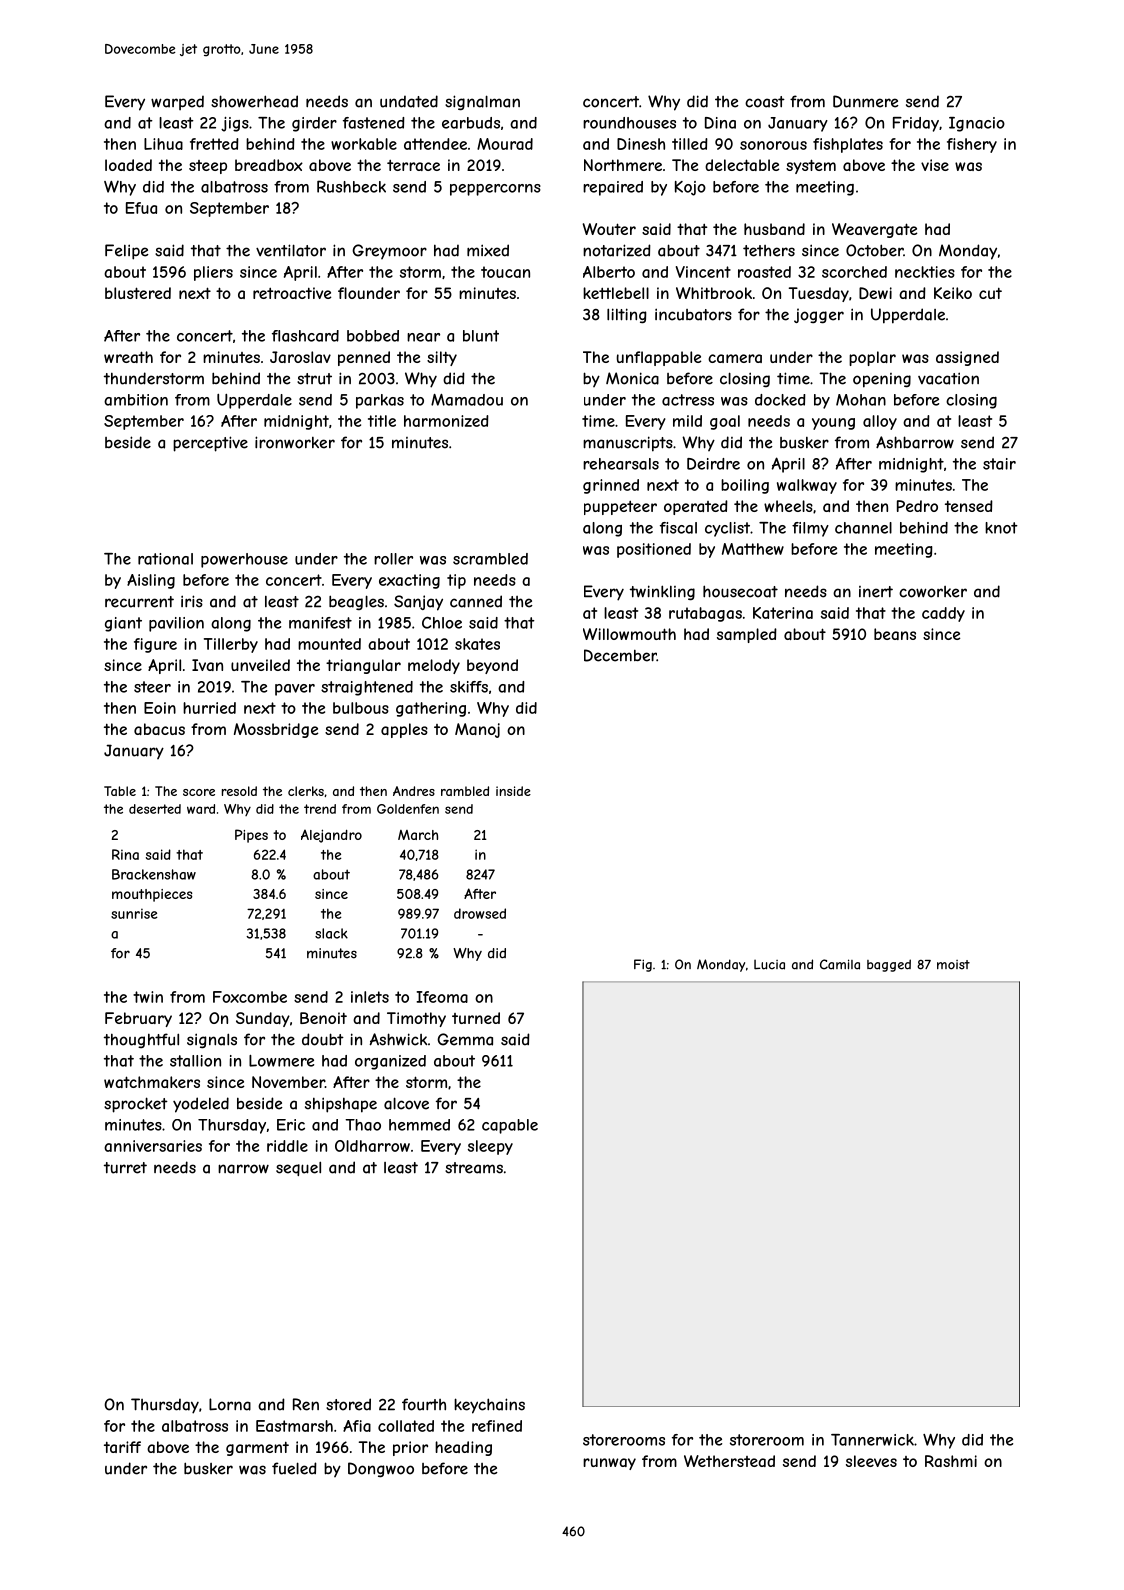 The image size is (1124, 1590). I want to click on Eastmarsh, so click(294, 1426).
